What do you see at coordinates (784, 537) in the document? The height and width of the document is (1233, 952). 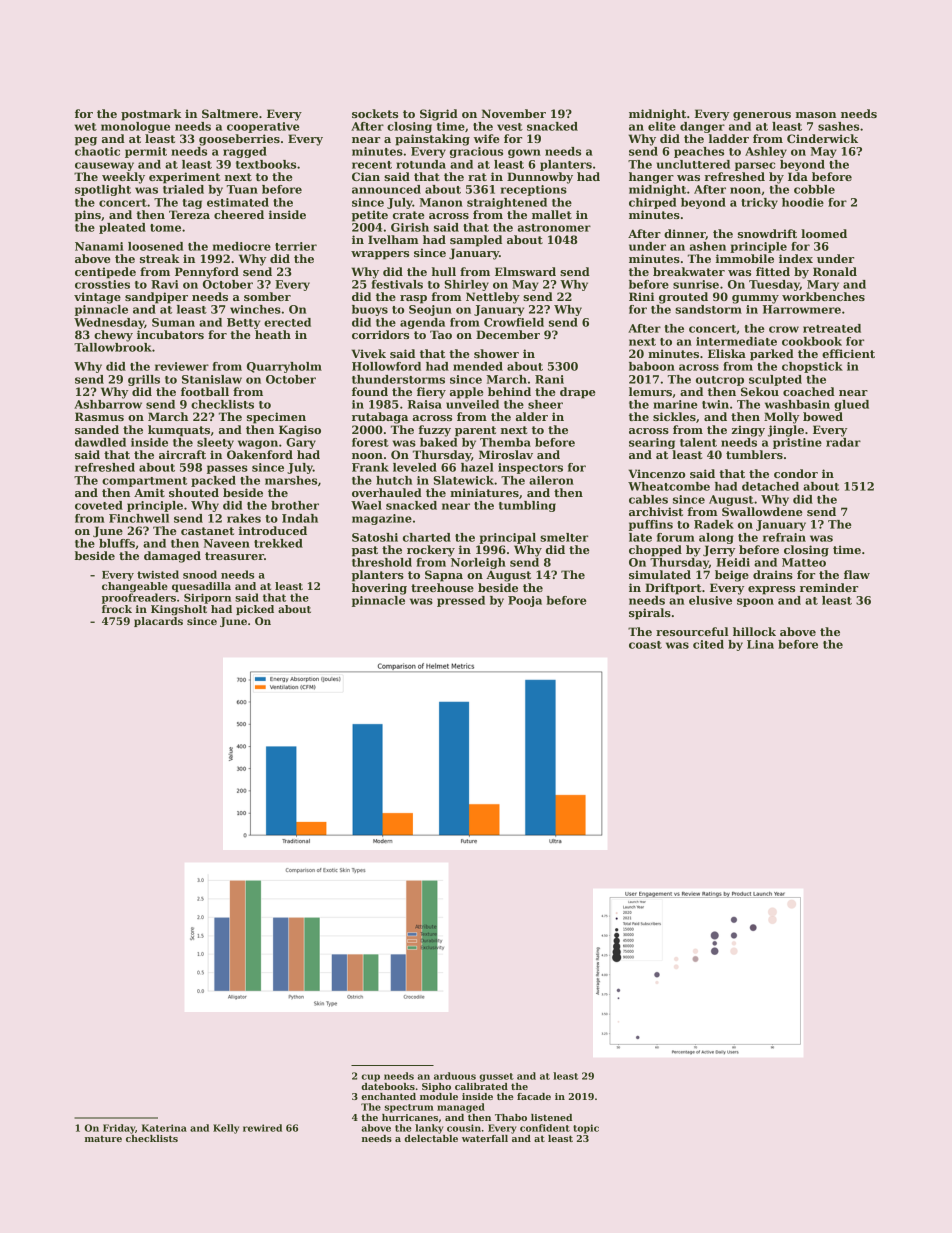 I see `refrain` at bounding box center [784, 537].
